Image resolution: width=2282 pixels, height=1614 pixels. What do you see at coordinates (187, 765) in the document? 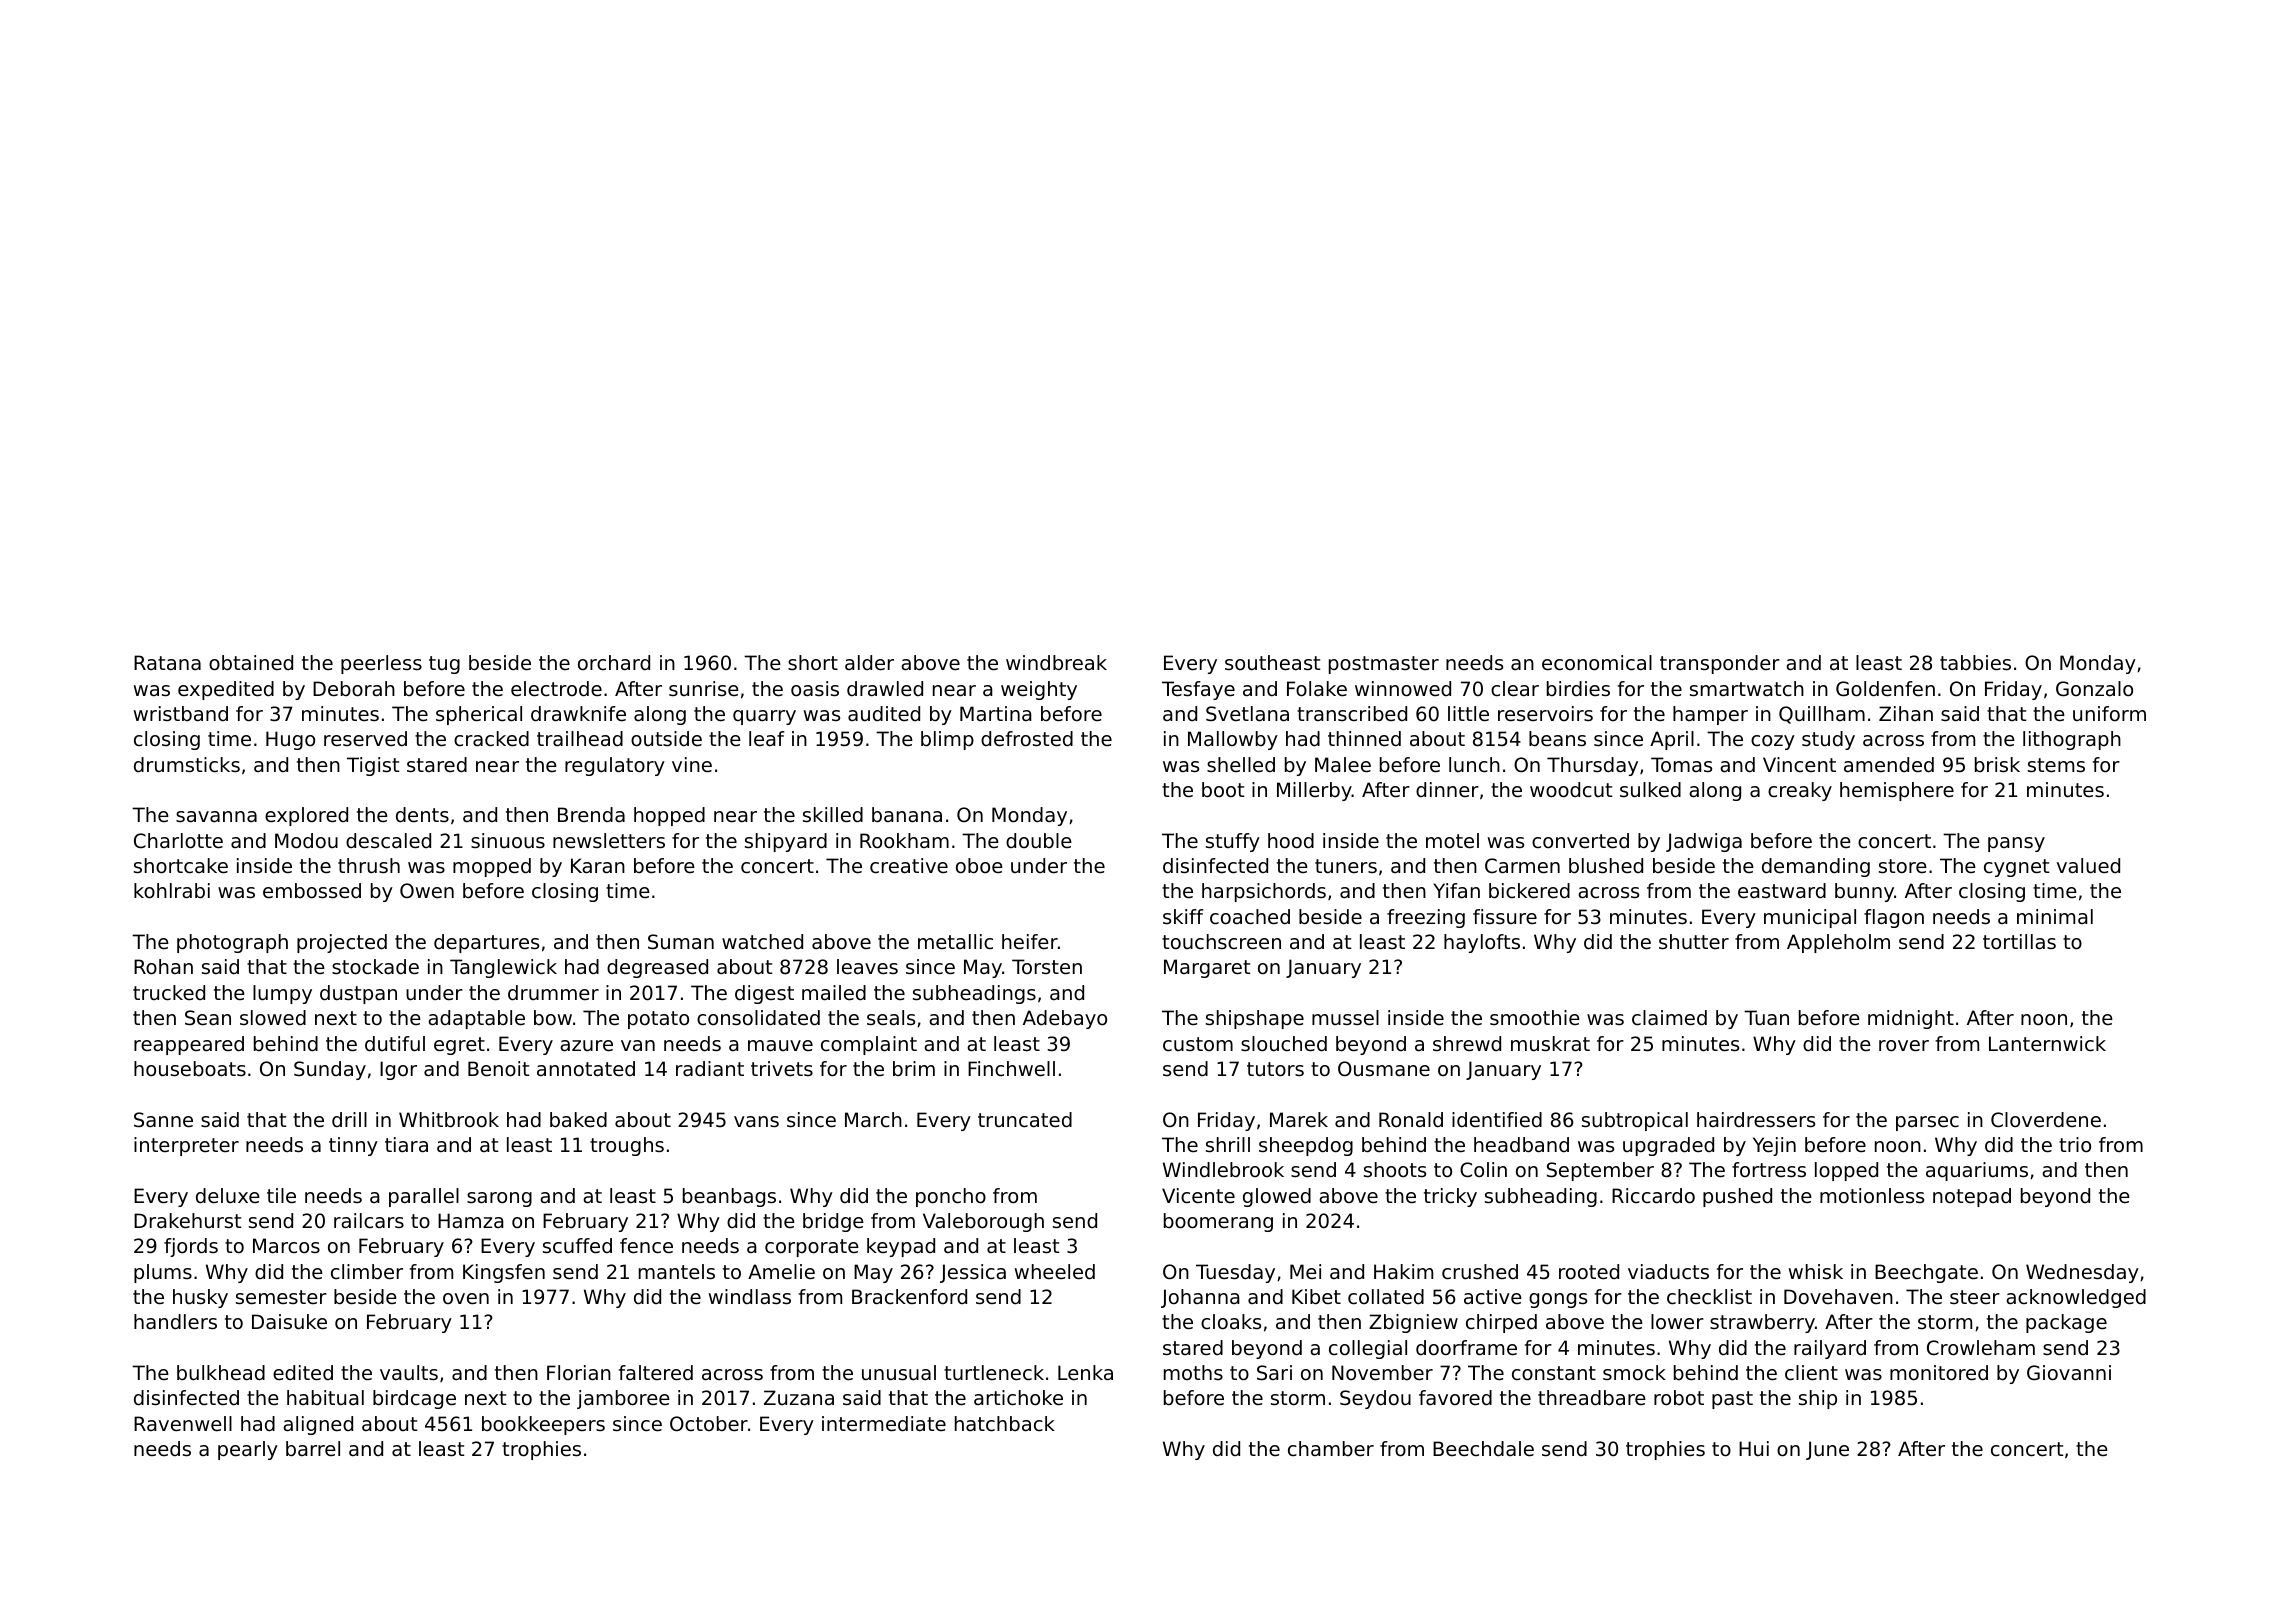
I see `drumsticks` at bounding box center [187, 765].
